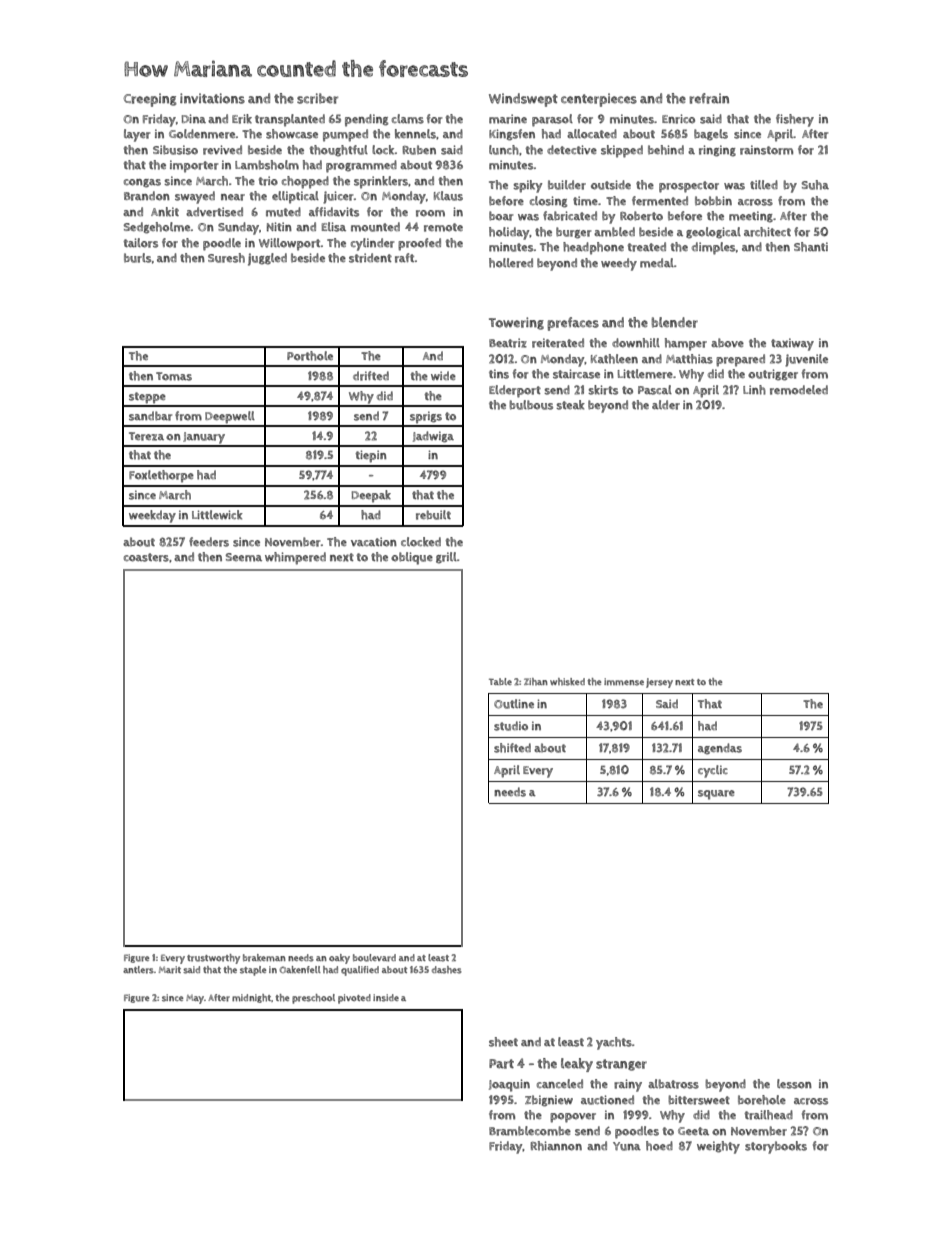  Describe the element at coordinates (317, 98) in the screenshot. I see `scriber` at that location.
